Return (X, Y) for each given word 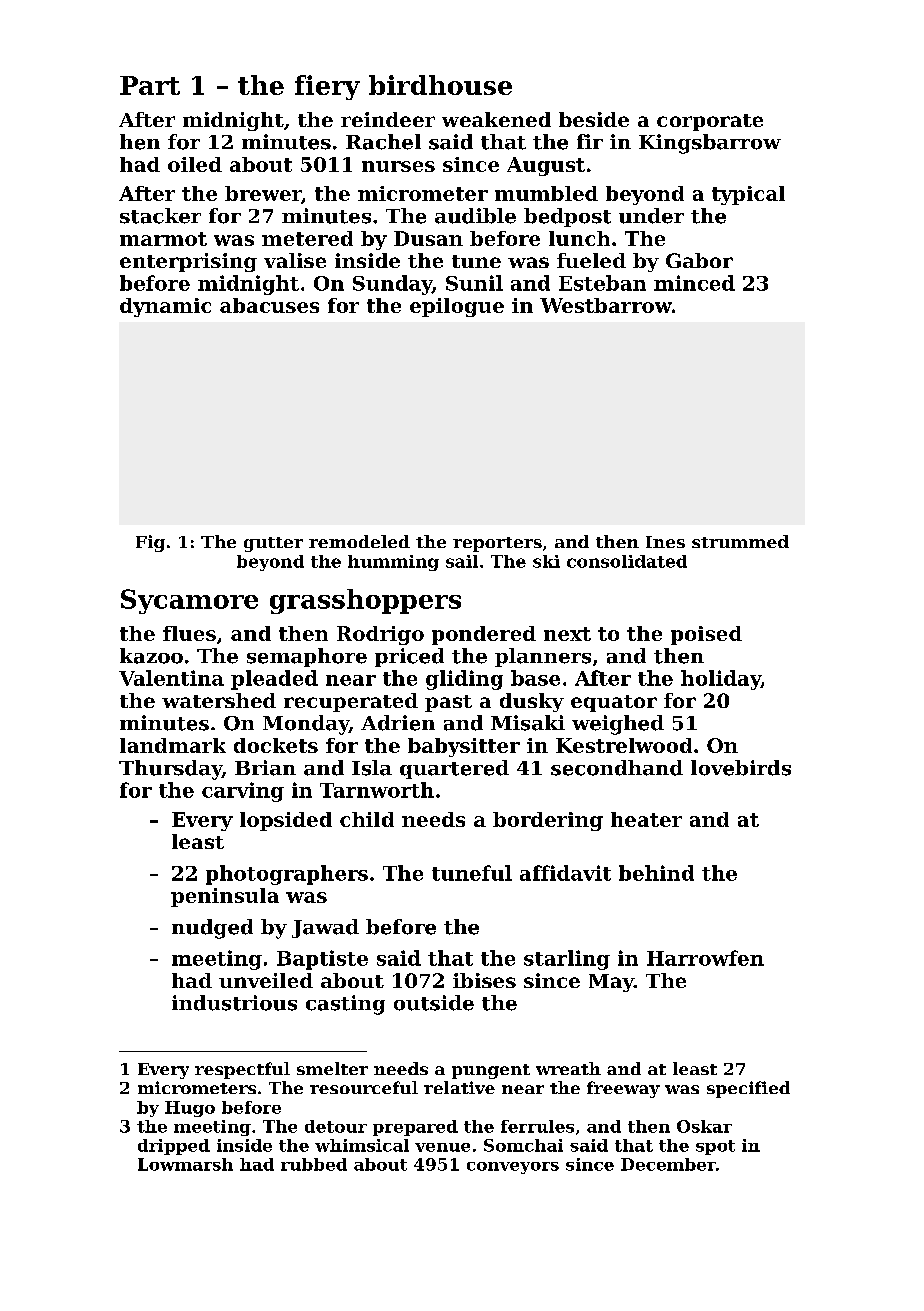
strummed (740, 541)
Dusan (428, 238)
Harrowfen (705, 958)
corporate (710, 122)
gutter (273, 544)
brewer (263, 195)
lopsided (286, 821)
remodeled (359, 541)
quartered (454, 769)
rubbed (314, 1164)
